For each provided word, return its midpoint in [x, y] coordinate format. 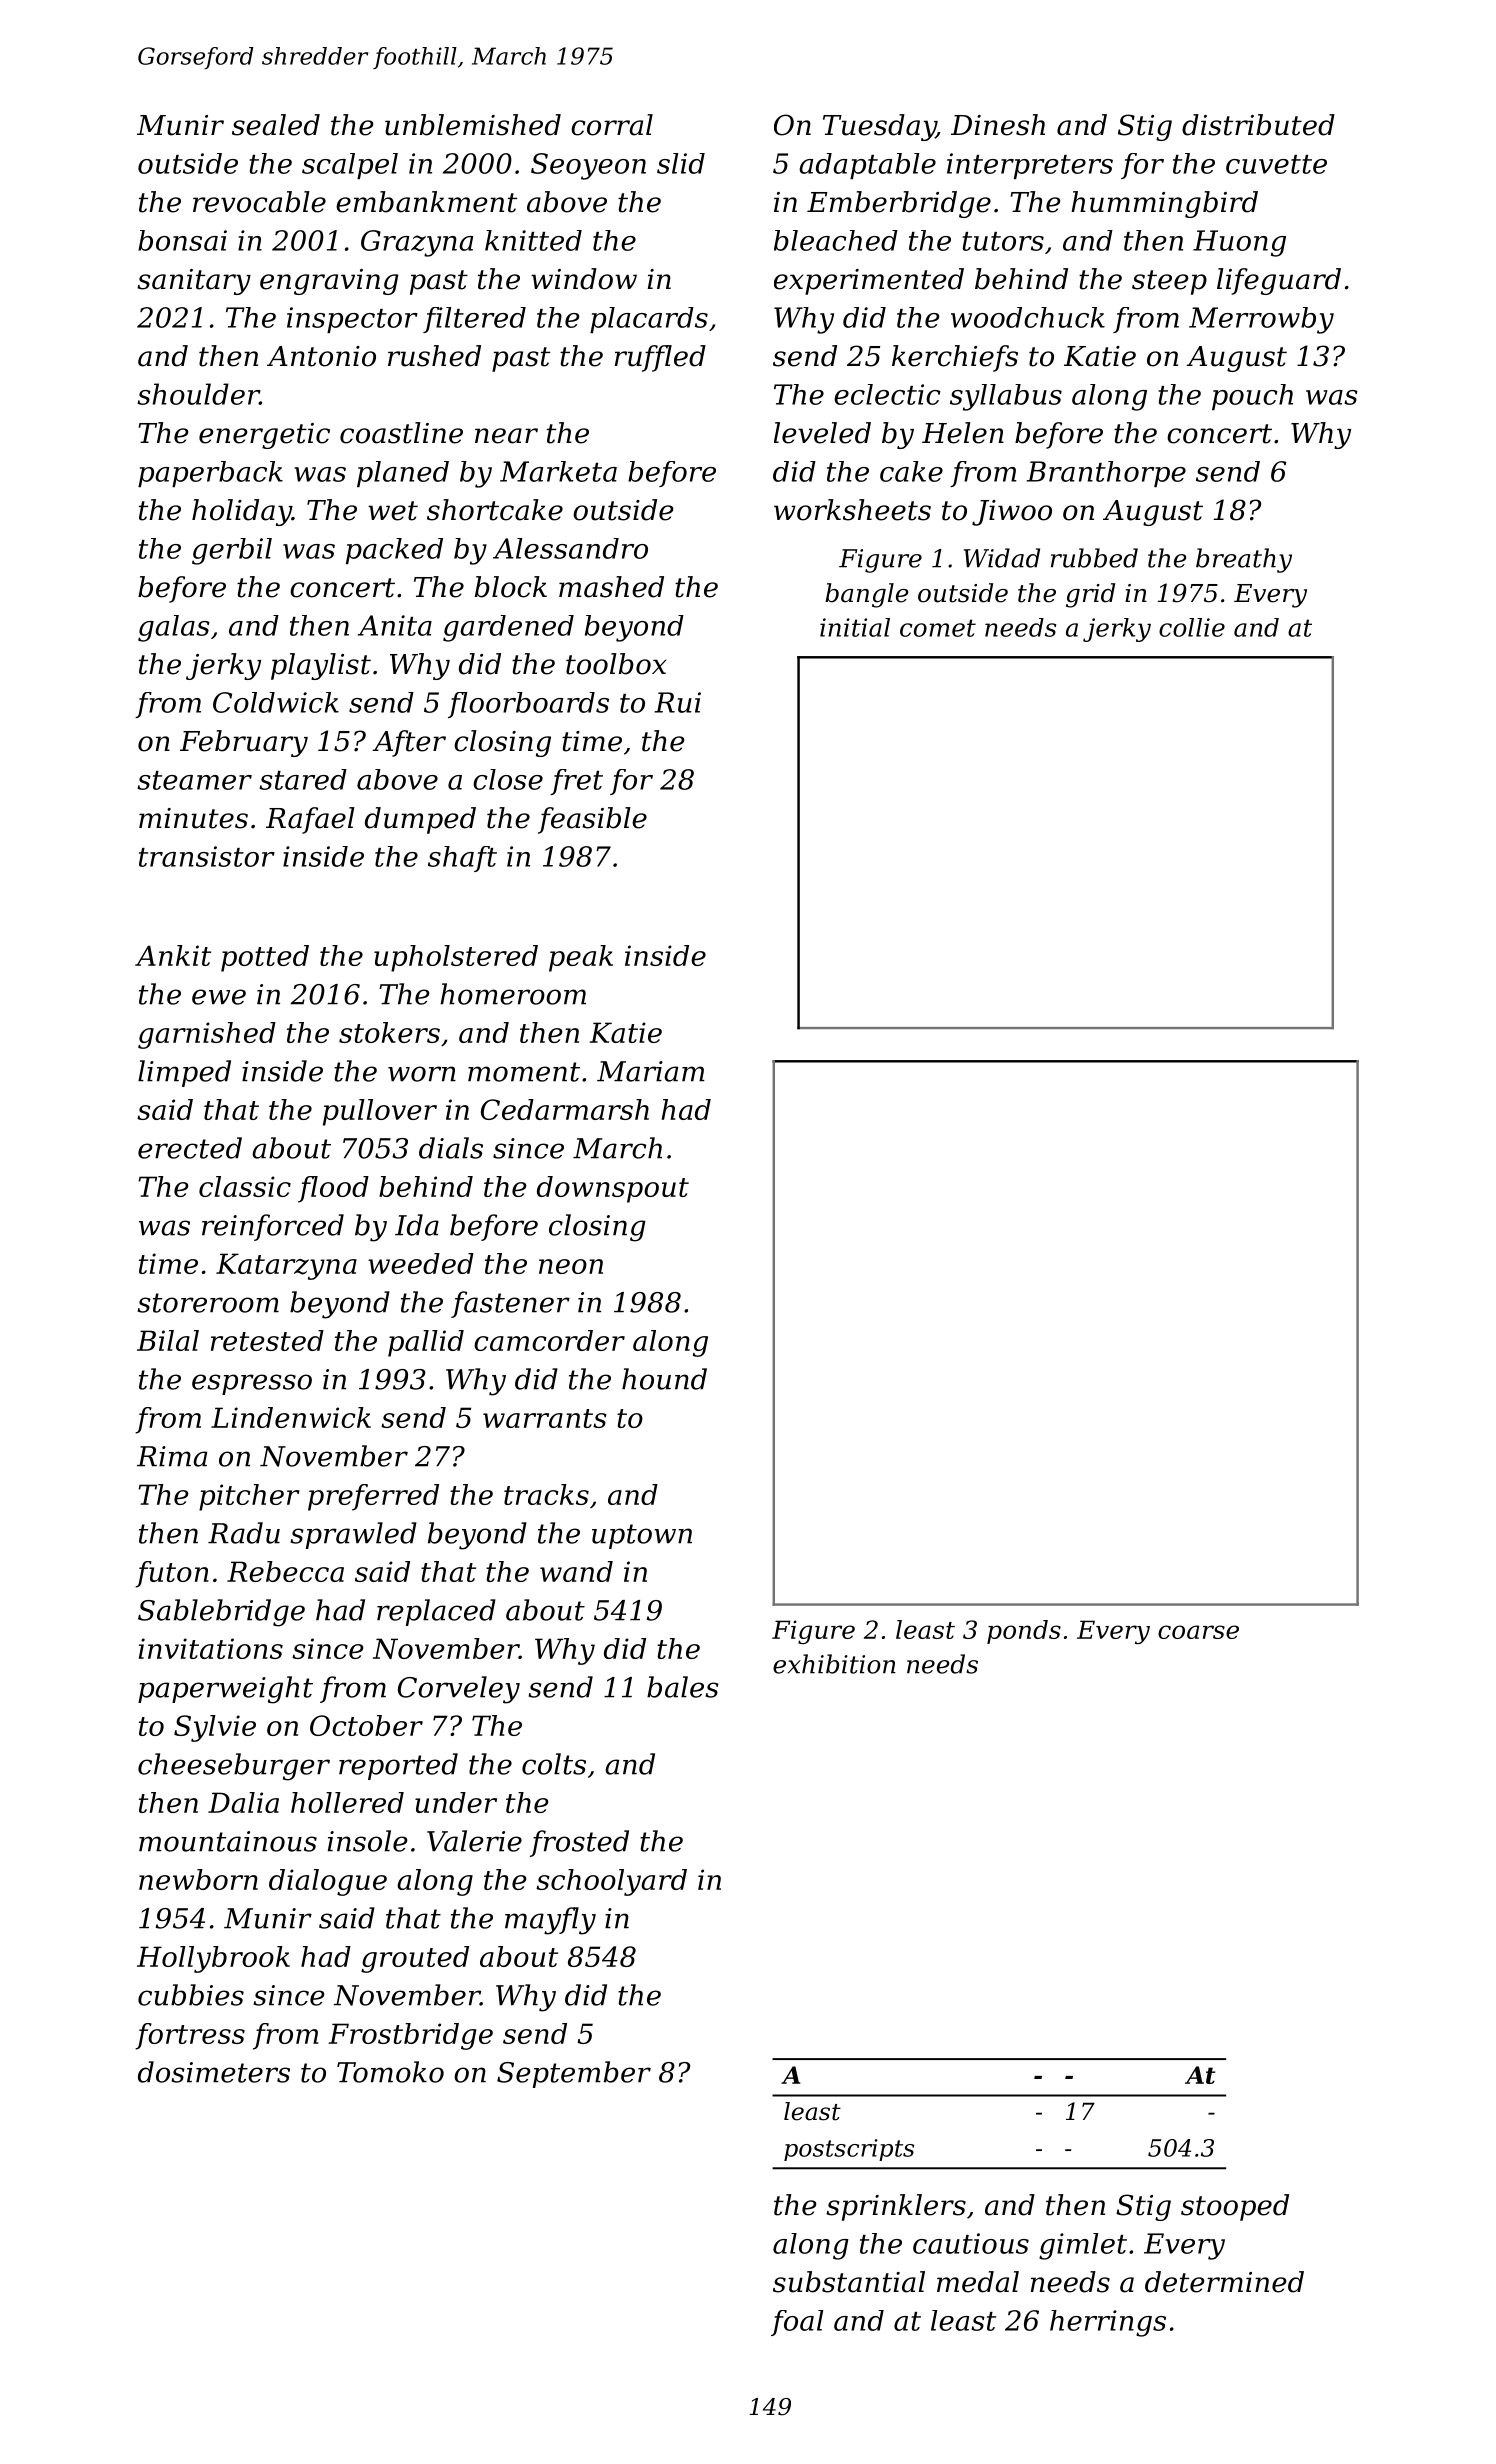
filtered [474, 320]
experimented [869, 281]
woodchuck [1028, 317]
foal [797, 2323]
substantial [849, 2282]
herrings [1108, 2323]
